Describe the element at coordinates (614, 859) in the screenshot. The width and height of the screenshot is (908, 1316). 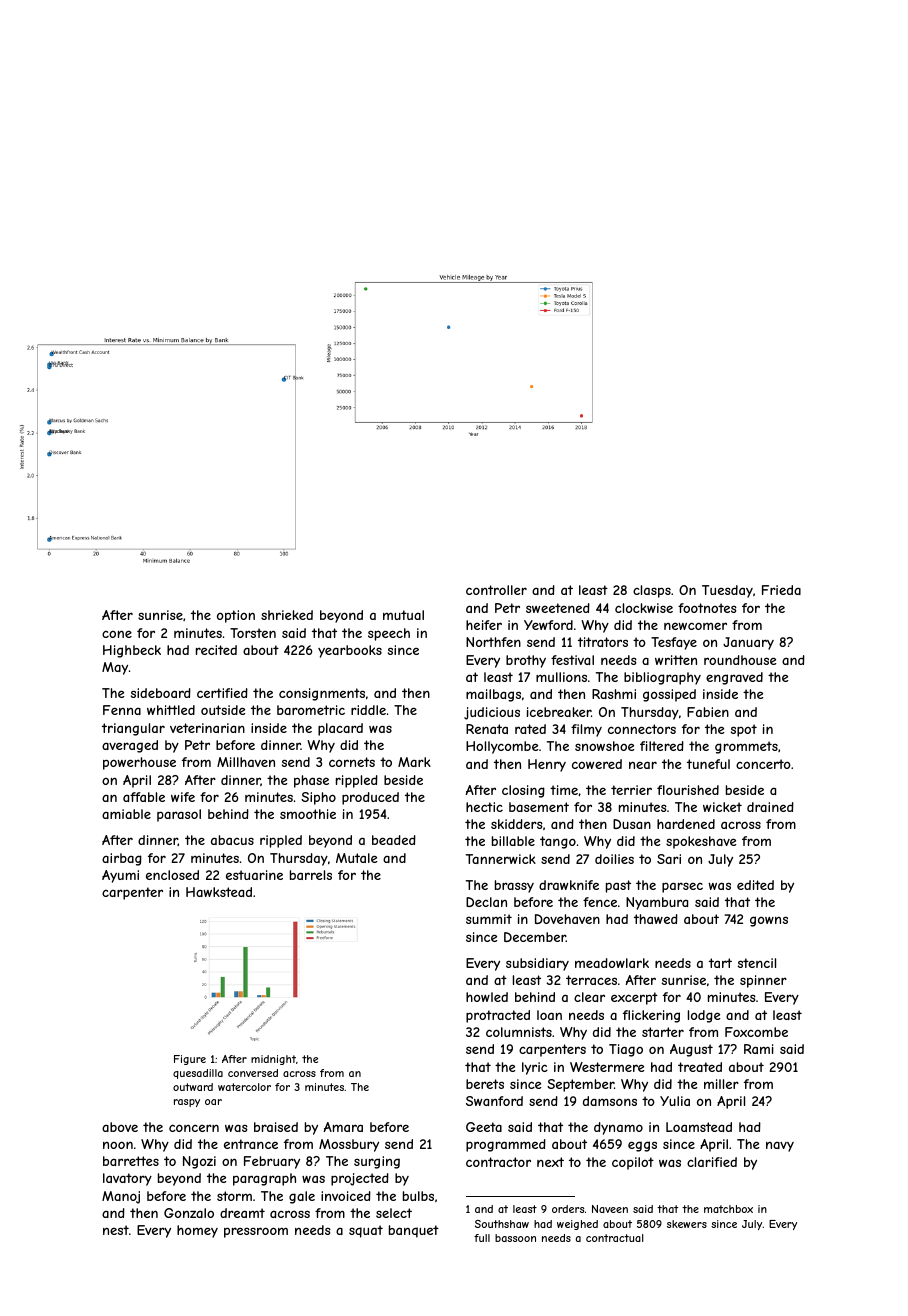
I see `doilies` at that location.
